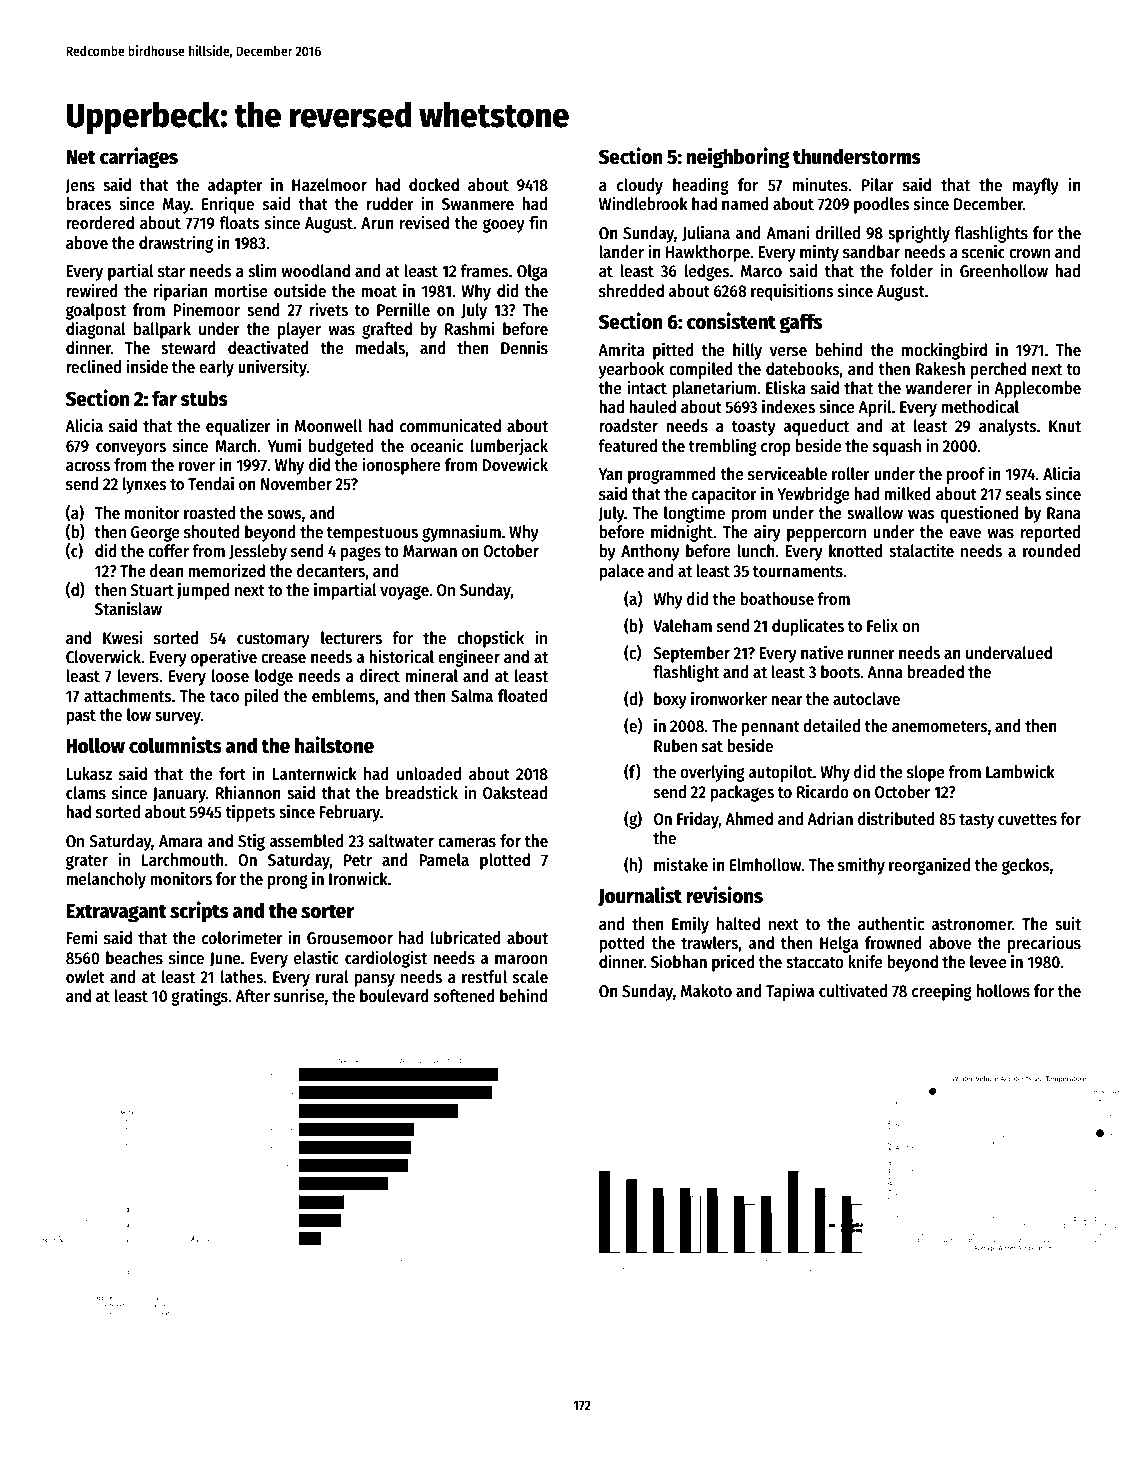  I want to click on revisions, so click(724, 895).
